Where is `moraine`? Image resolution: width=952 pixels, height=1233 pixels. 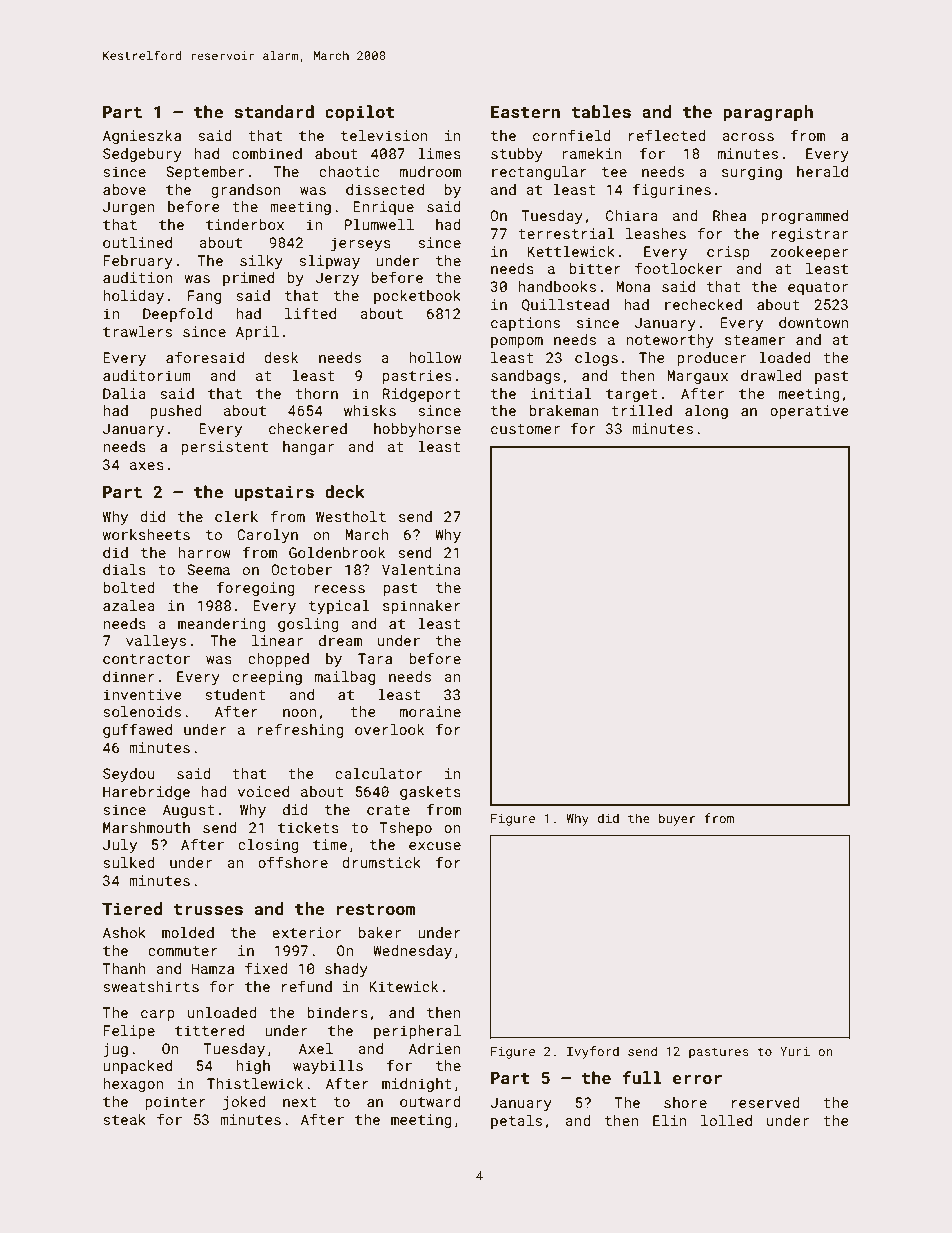
moraine is located at coordinates (430, 711).
